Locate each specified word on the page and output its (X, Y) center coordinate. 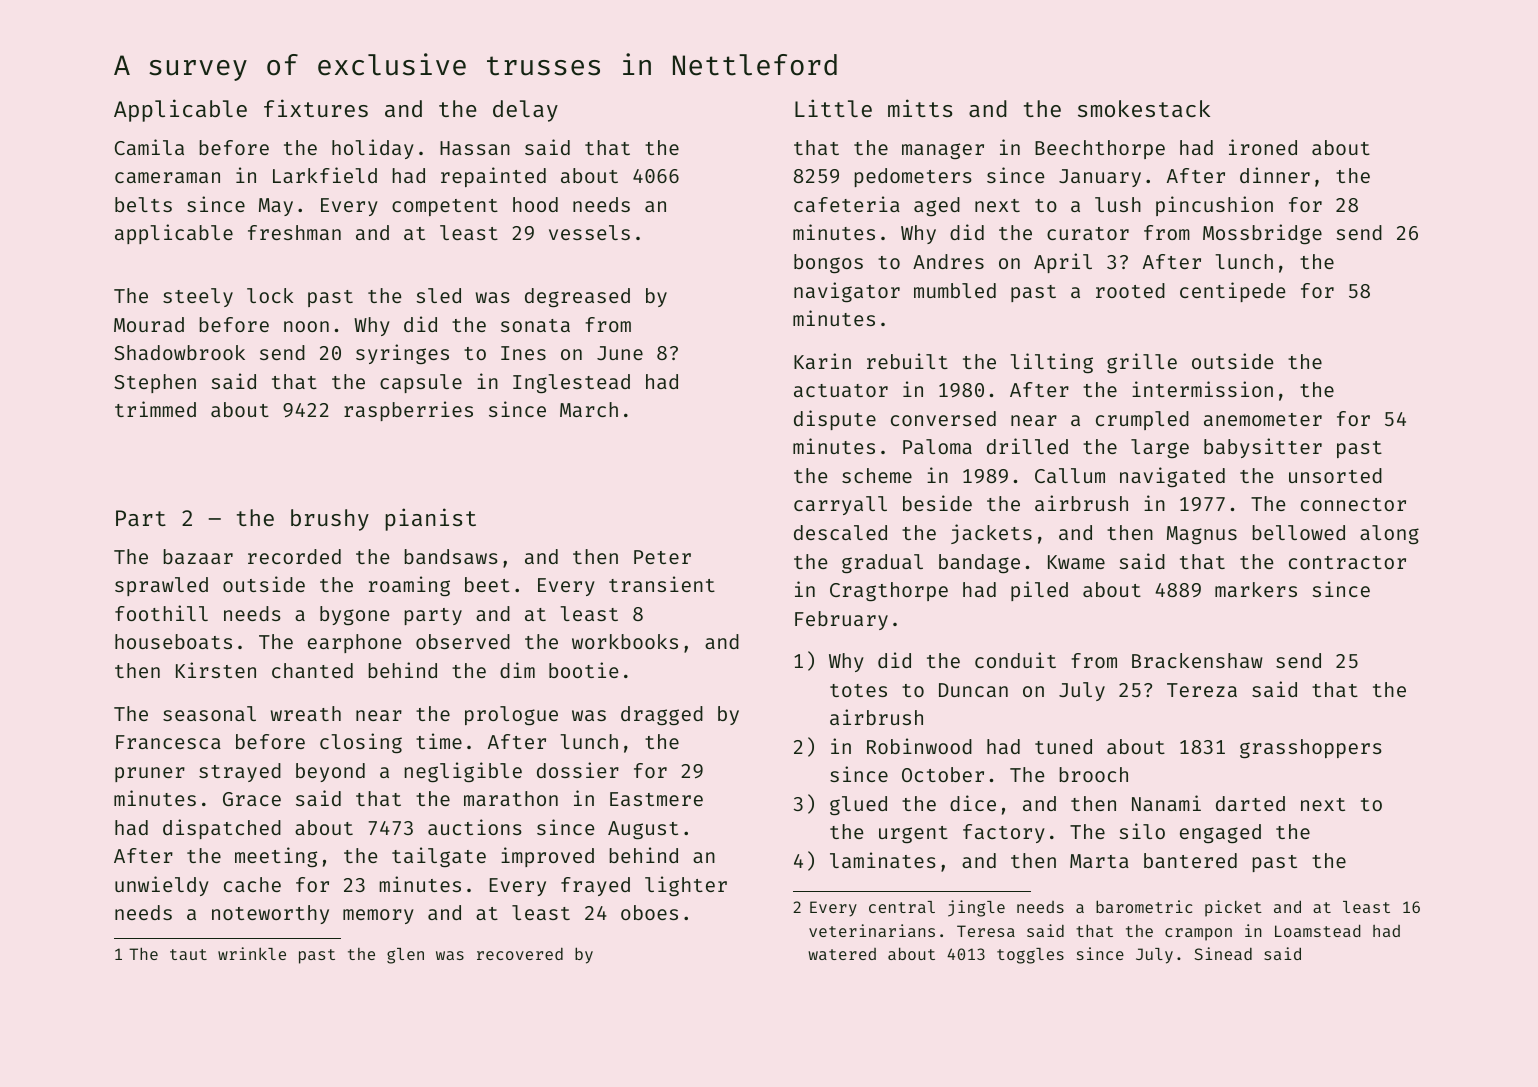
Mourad (149, 324)
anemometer (1263, 419)
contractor (1347, 562)
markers (1256, 589)
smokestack (1144, 108)
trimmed (155, 409)
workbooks (625, 641)
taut (188, 954)
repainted (493, 177)
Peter (662, 557)
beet (487, 584)
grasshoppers (1311, 748)
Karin (822, 361)
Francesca (168, 742)
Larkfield (325, 175)
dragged (662, 715)
